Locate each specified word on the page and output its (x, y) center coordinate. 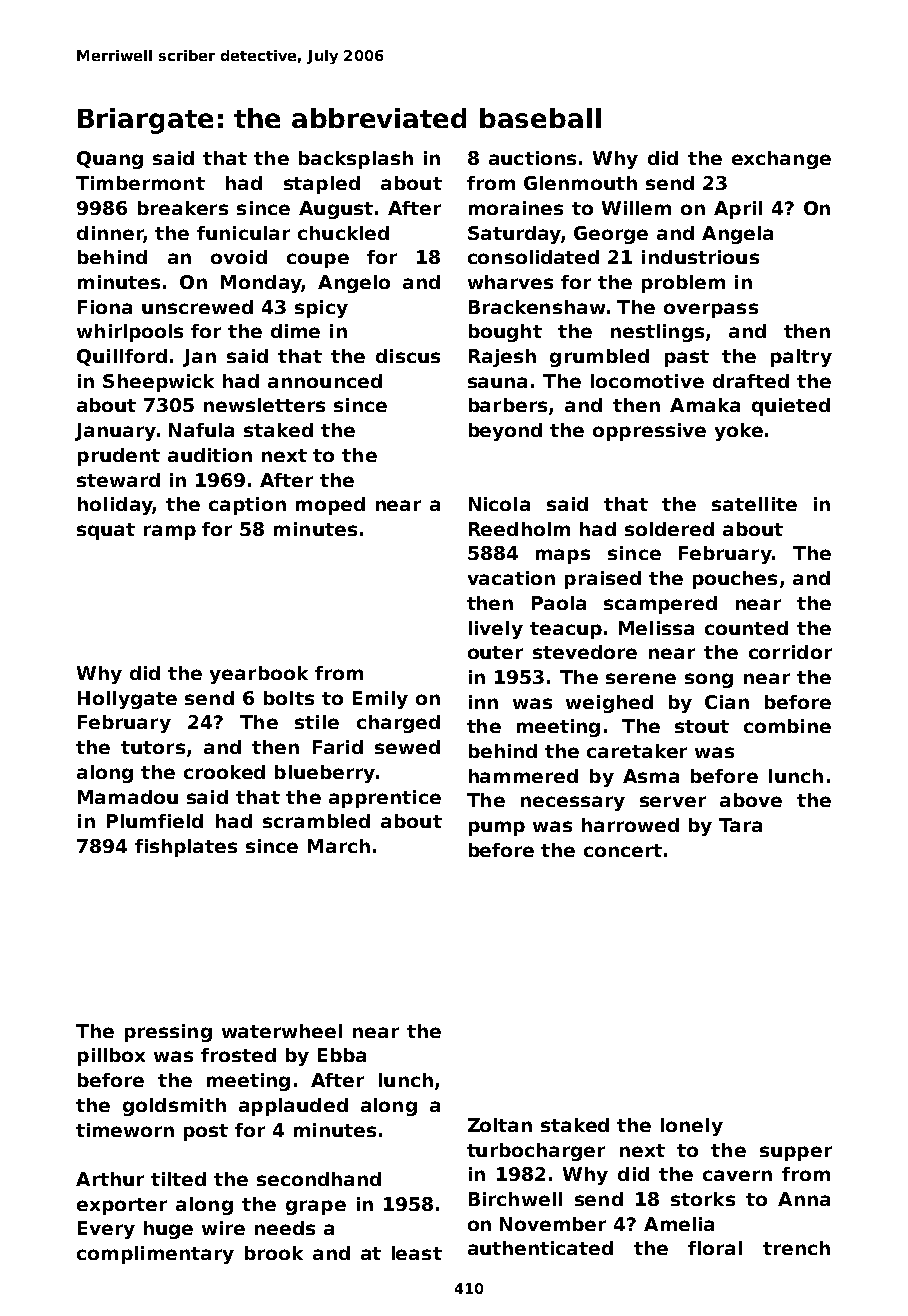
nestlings (657, 333)
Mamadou (128, 797)
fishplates (186, 848)
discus (408, 356)
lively (496, 630)
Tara (740, 825)
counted (746, 628)
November (553, 1224)
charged (398, 724)
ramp (170, 532)
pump (497, 828)
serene (641, 678)
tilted (178, 1179)
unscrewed (197, 307)
